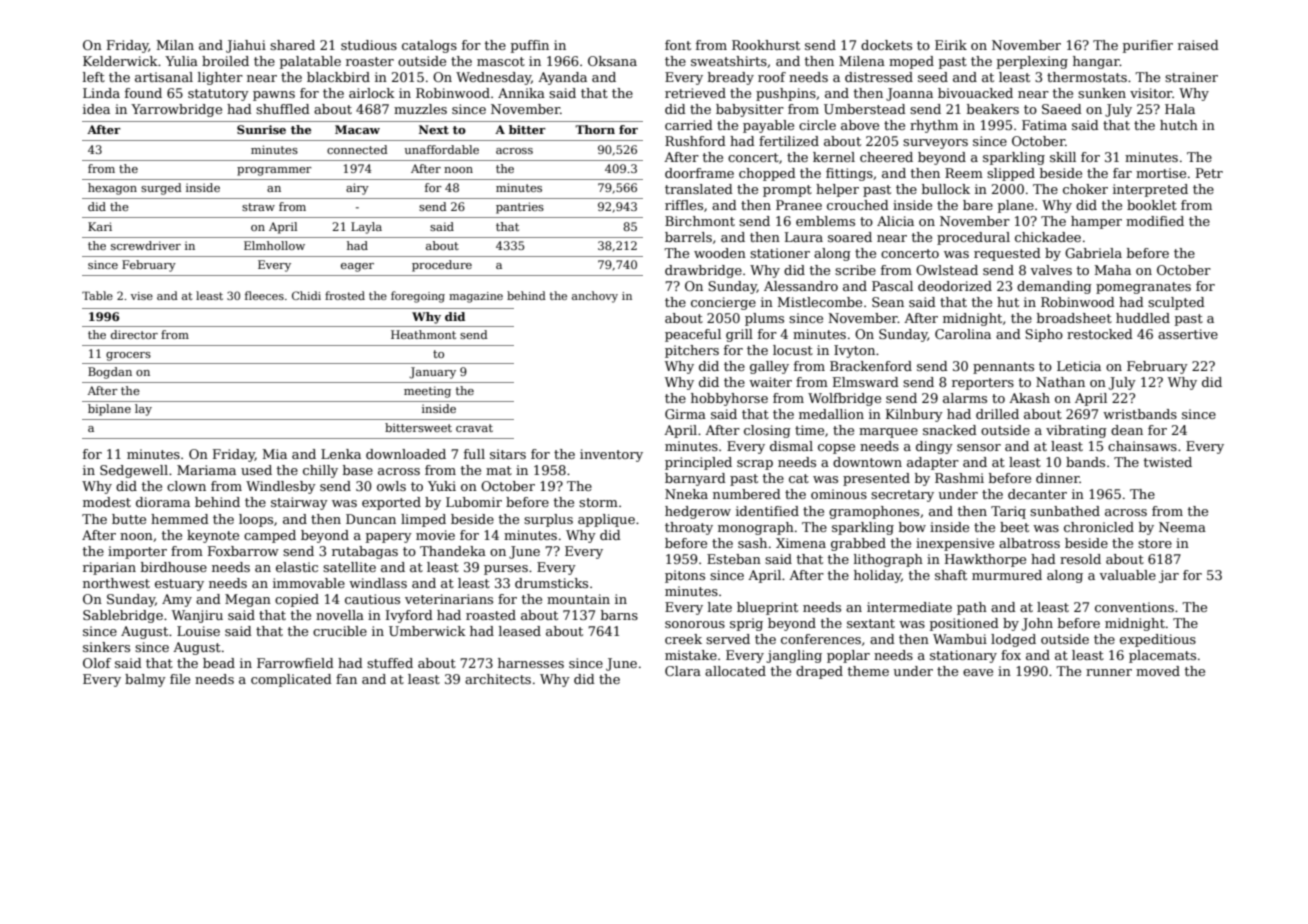 This image has width=1308, height=924. I want to click on Milan, so click(175, 45).
